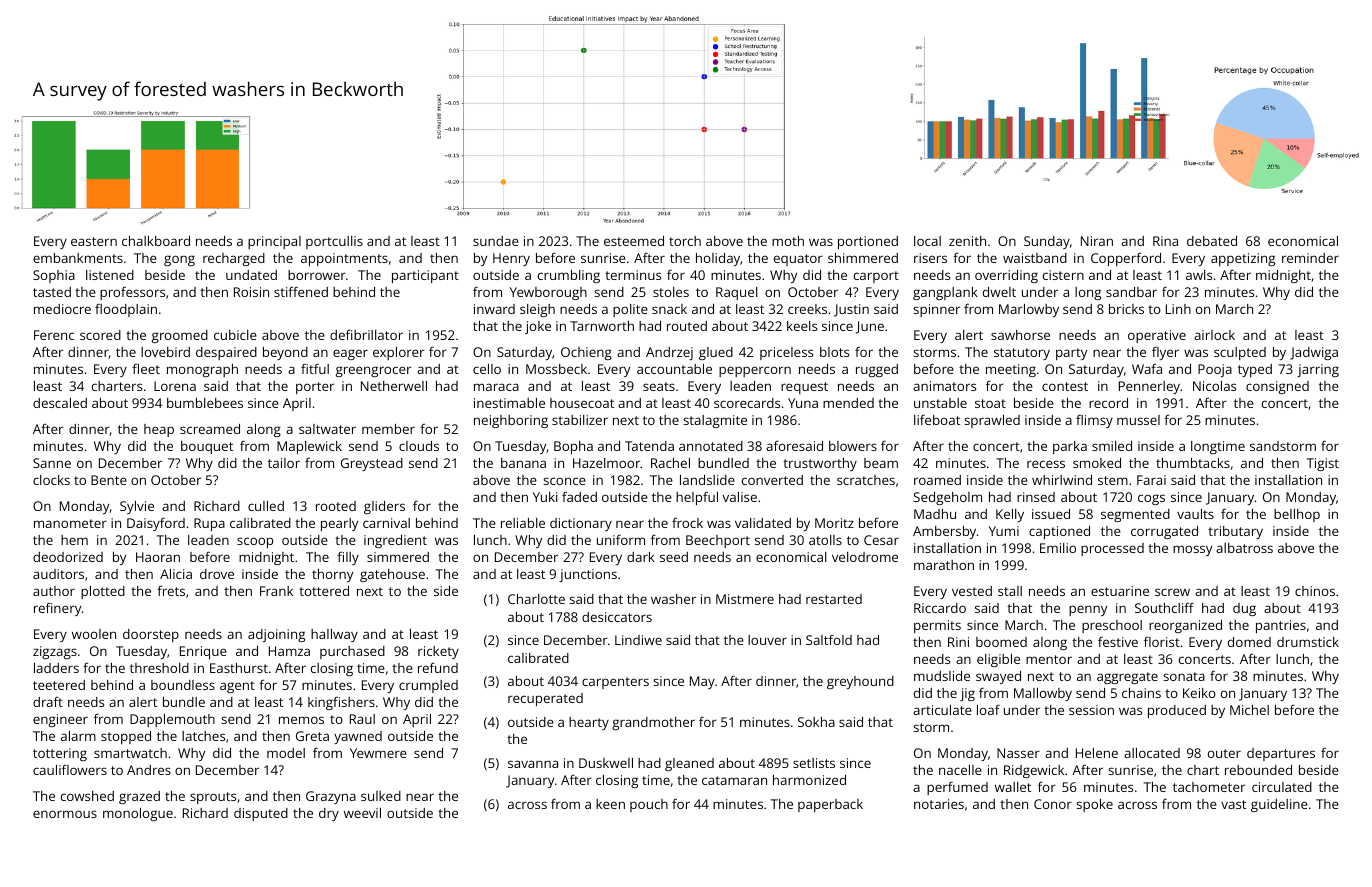 This screenshot has height=887, width=1372. I want to click on cauliflowers, so click(70, 769).
